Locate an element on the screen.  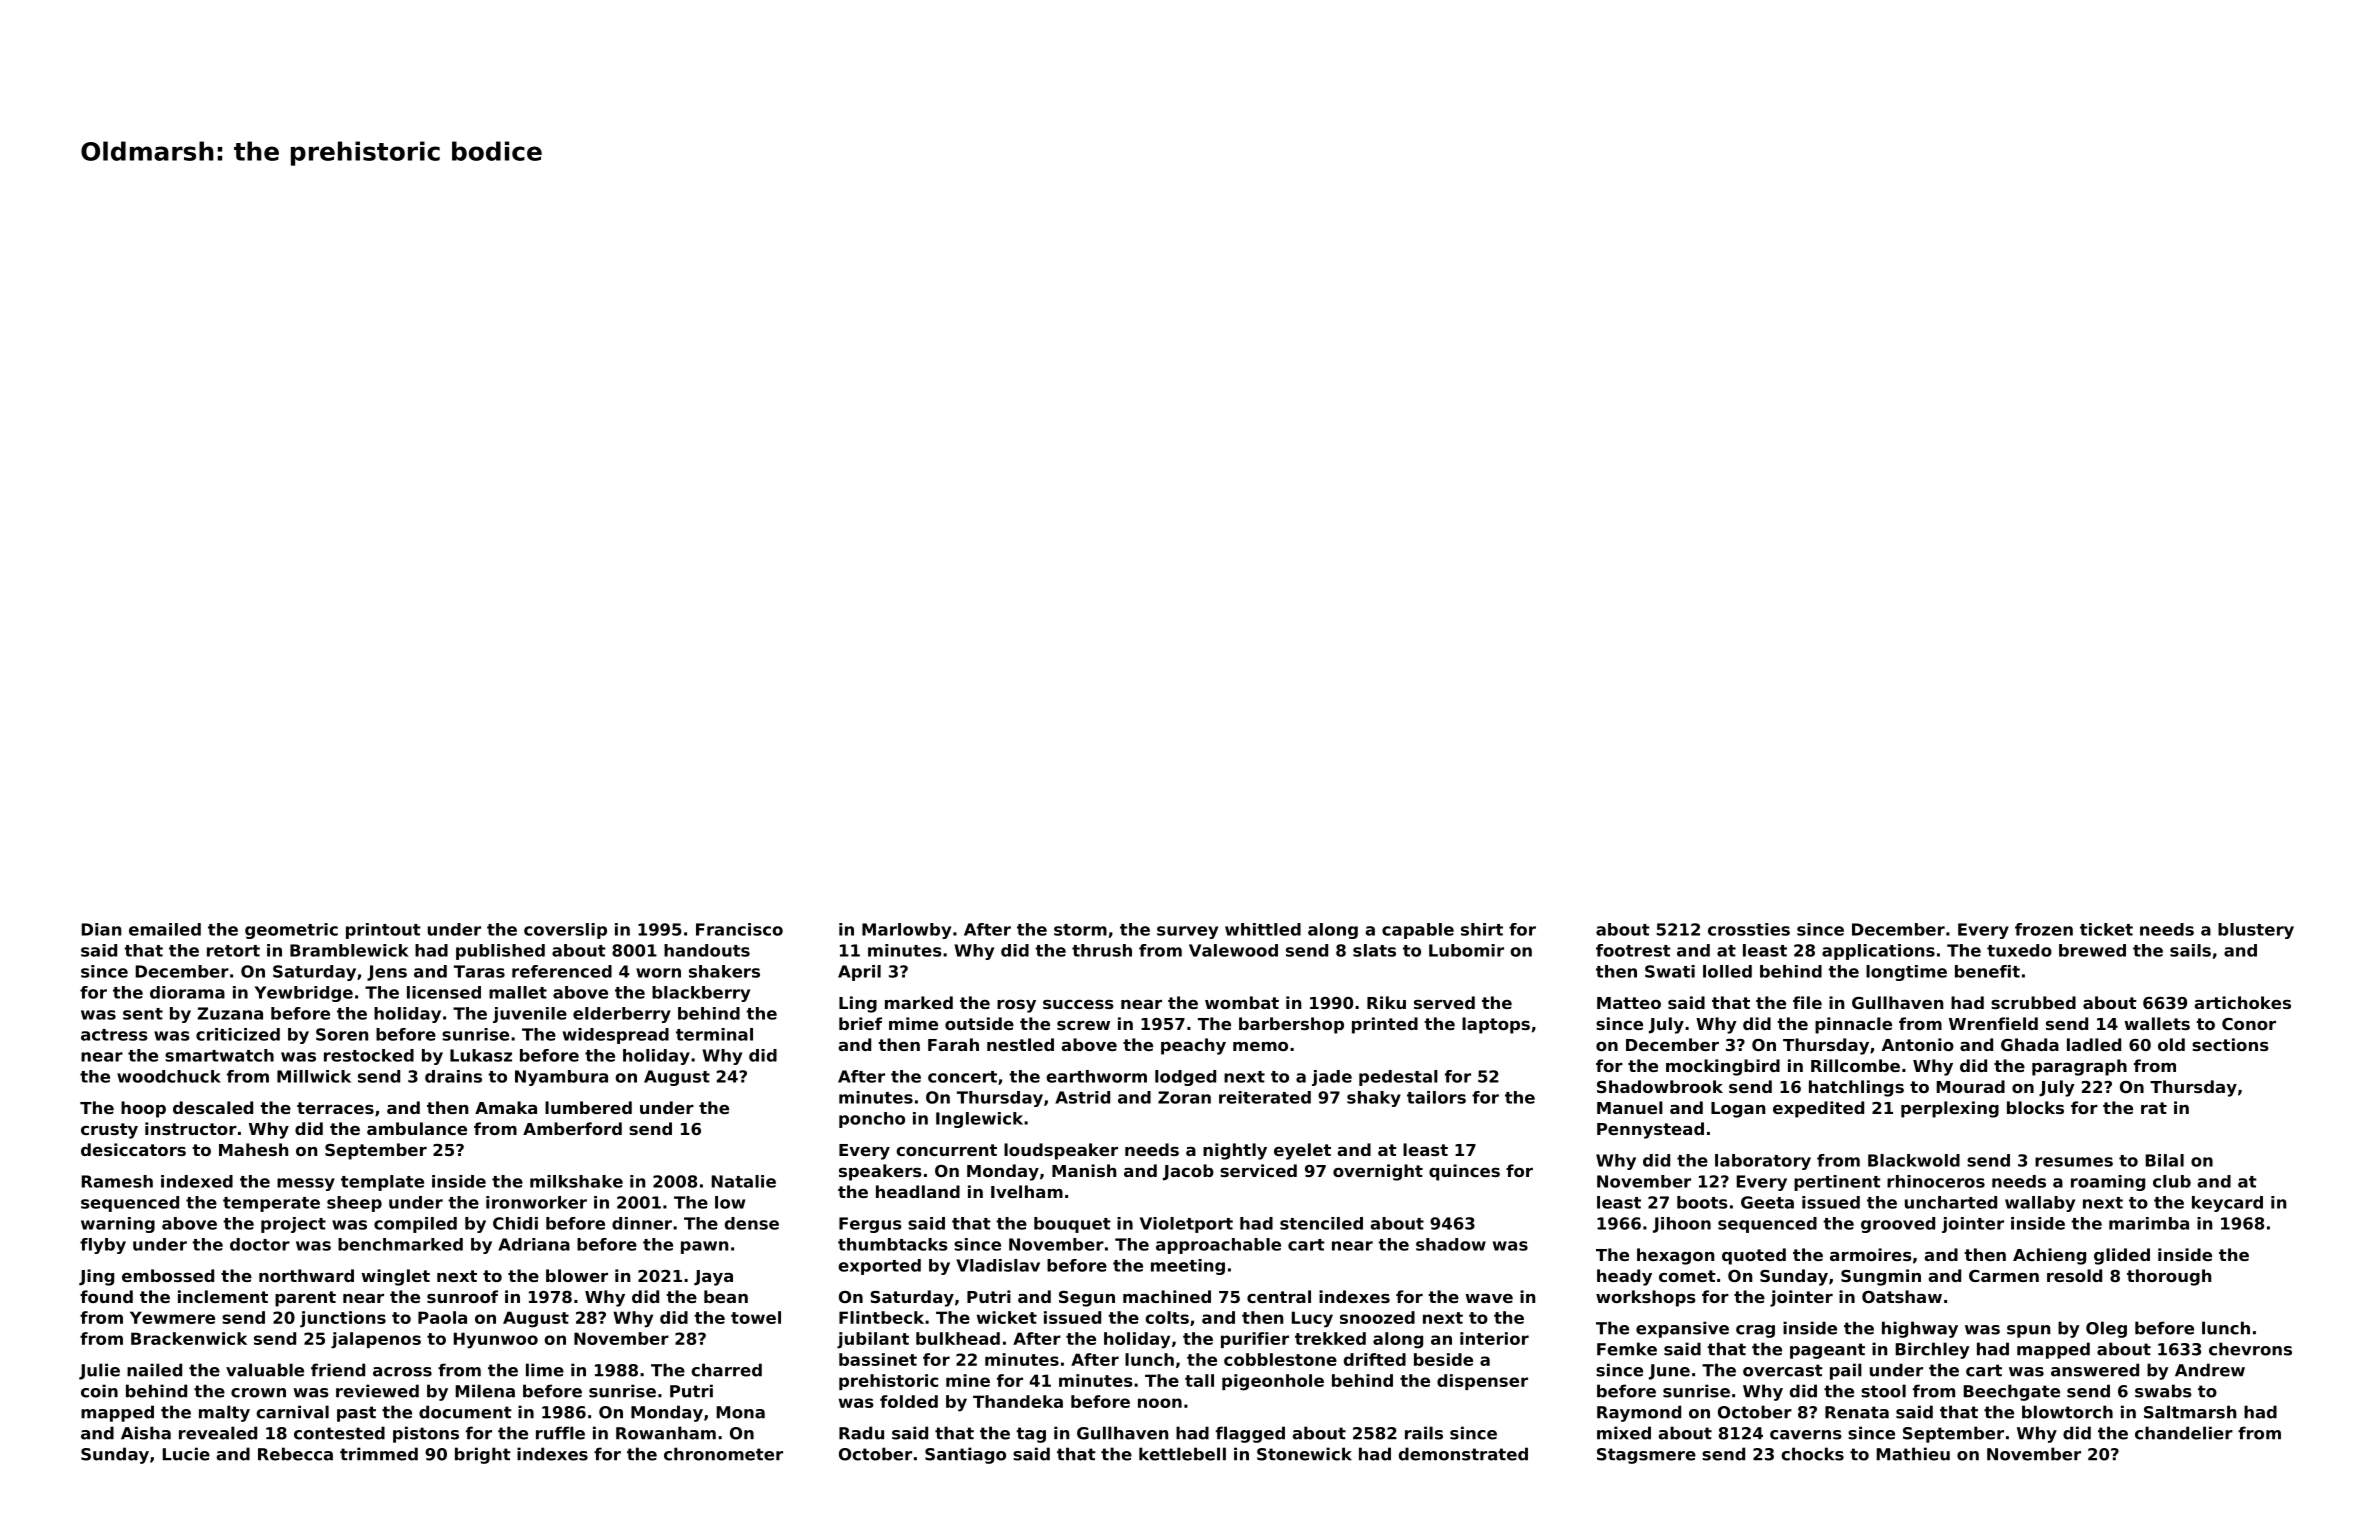
frozen is located at coordinates (2044, 929).
